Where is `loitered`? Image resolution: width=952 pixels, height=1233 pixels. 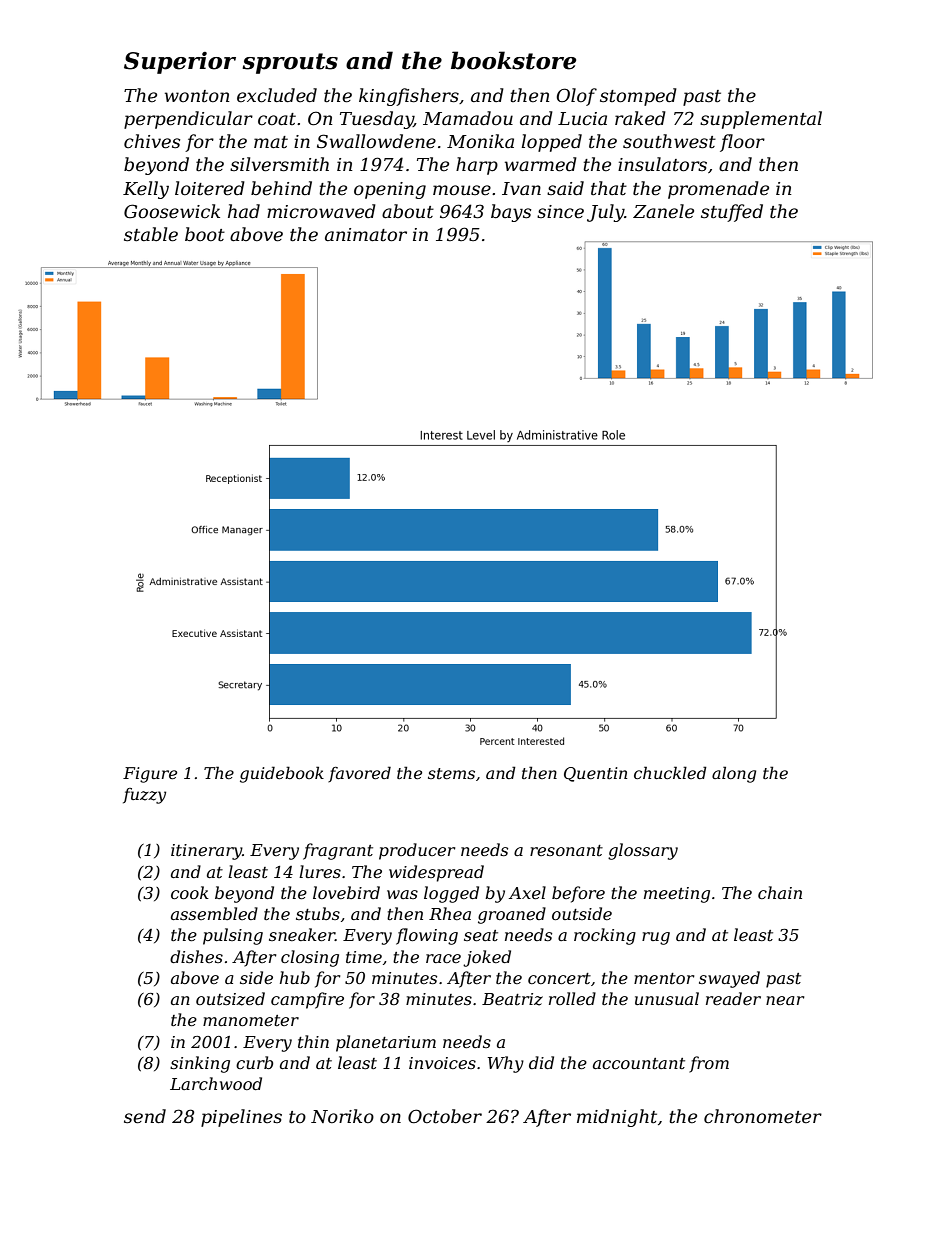 loitered is located at coordinates (210, 188).
